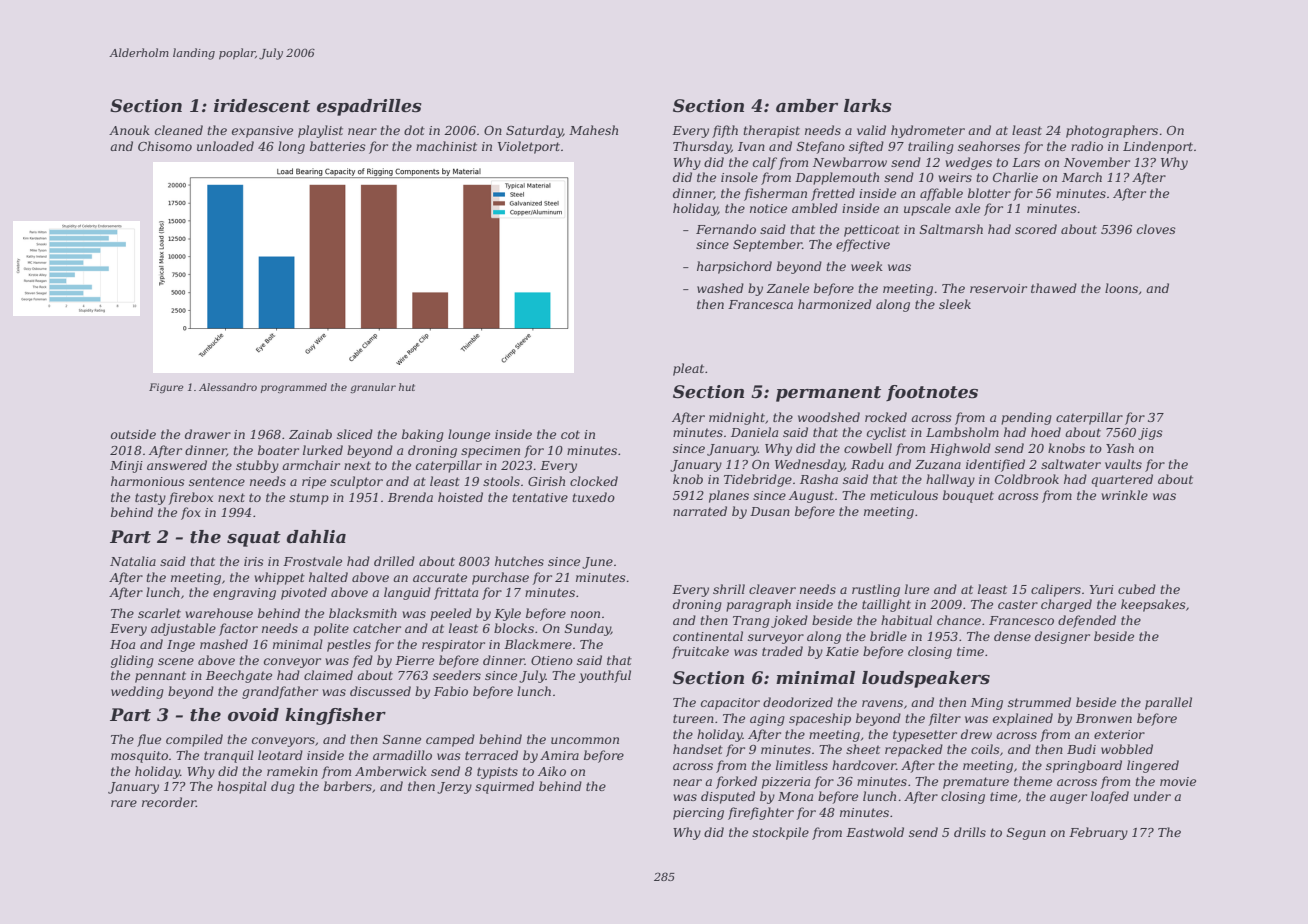 This page has width=1308, height=924. What do you see at coordinates (944, 719) in the page?
I see `filter` at bounding box center [944, 719].
